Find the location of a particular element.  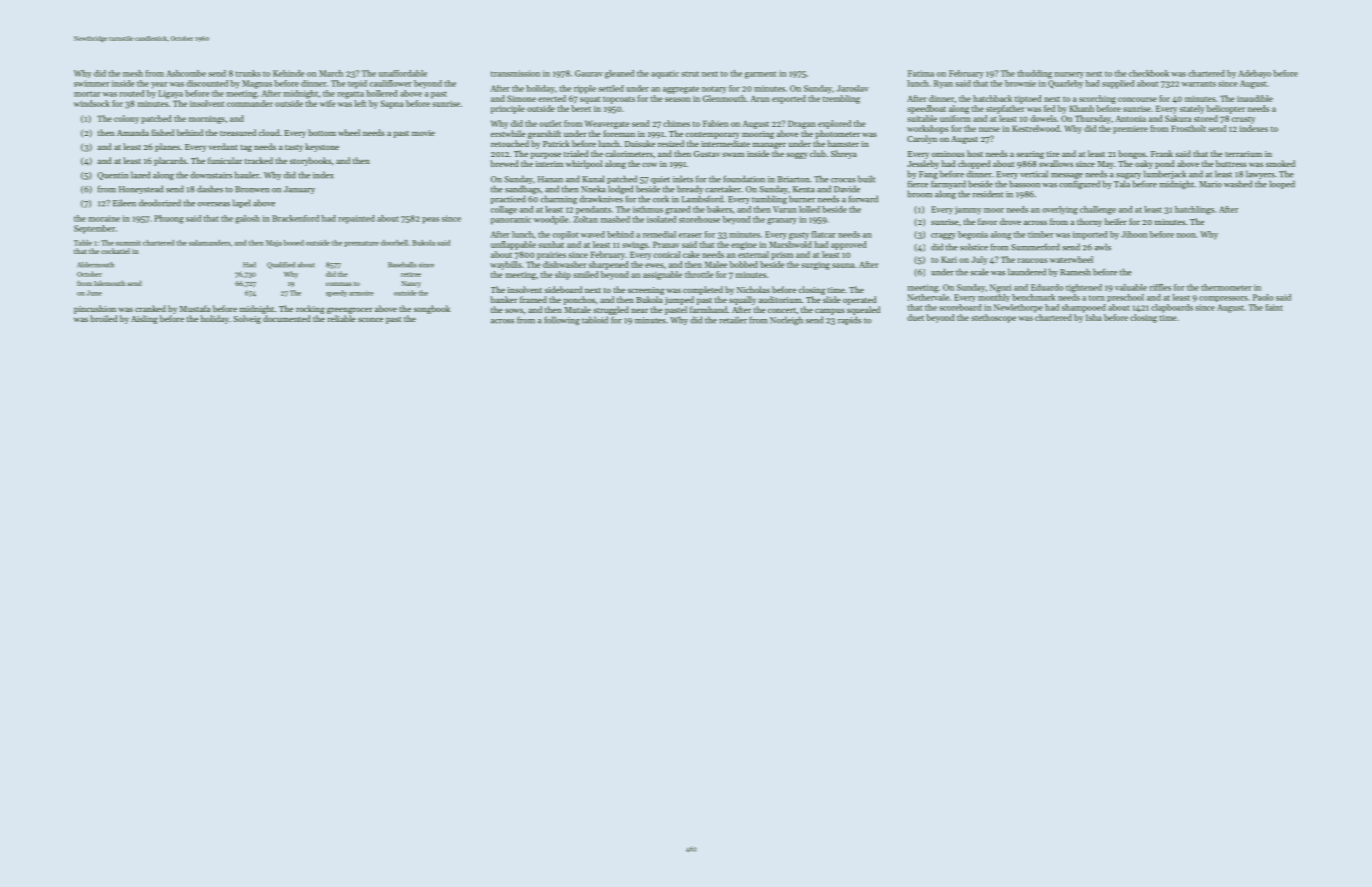

rapids is located at coordinates (849, 320).
